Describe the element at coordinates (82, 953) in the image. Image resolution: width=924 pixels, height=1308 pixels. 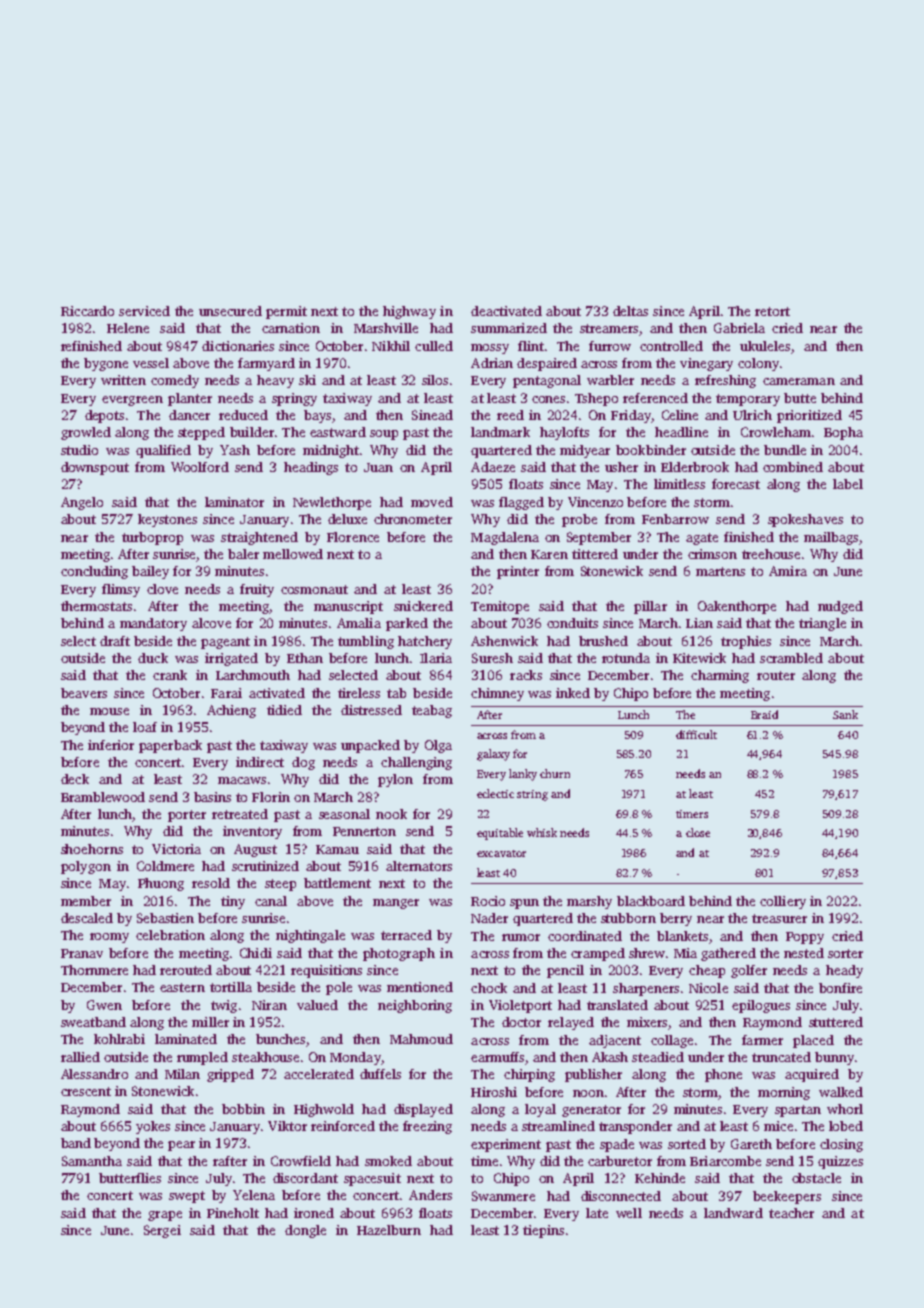
I see `Pranav` at that location.
